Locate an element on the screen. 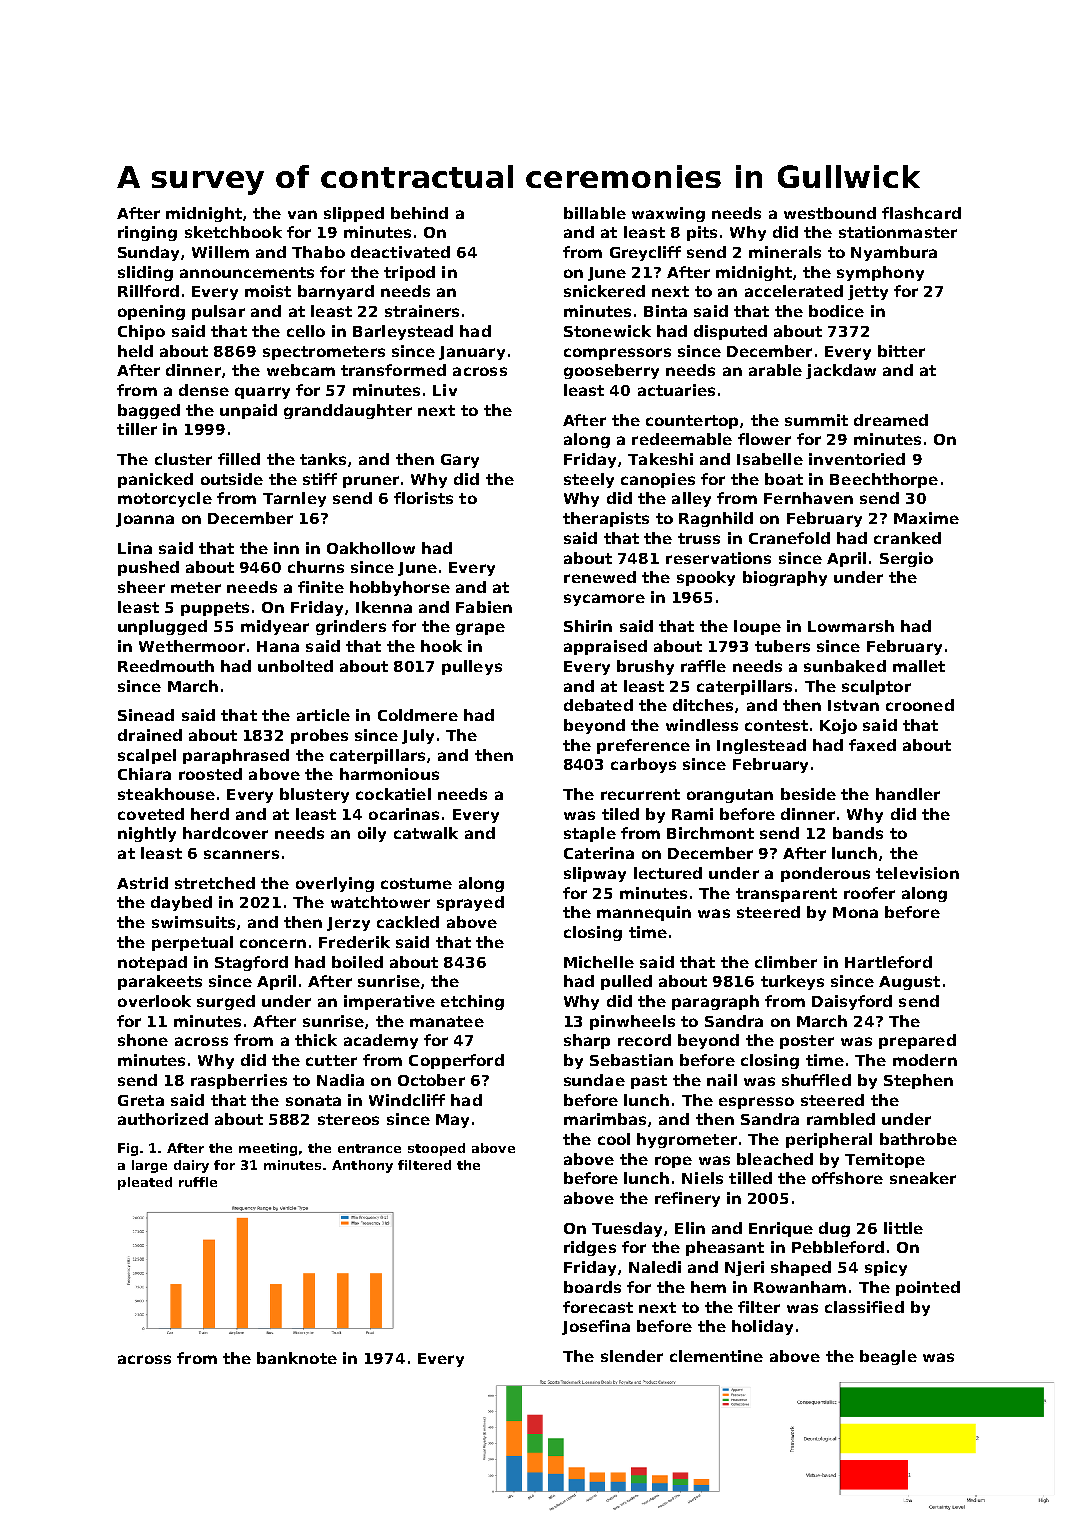 This screenshot has width=1080, height=1535. Caterina is located at coordinates (599, 853).
